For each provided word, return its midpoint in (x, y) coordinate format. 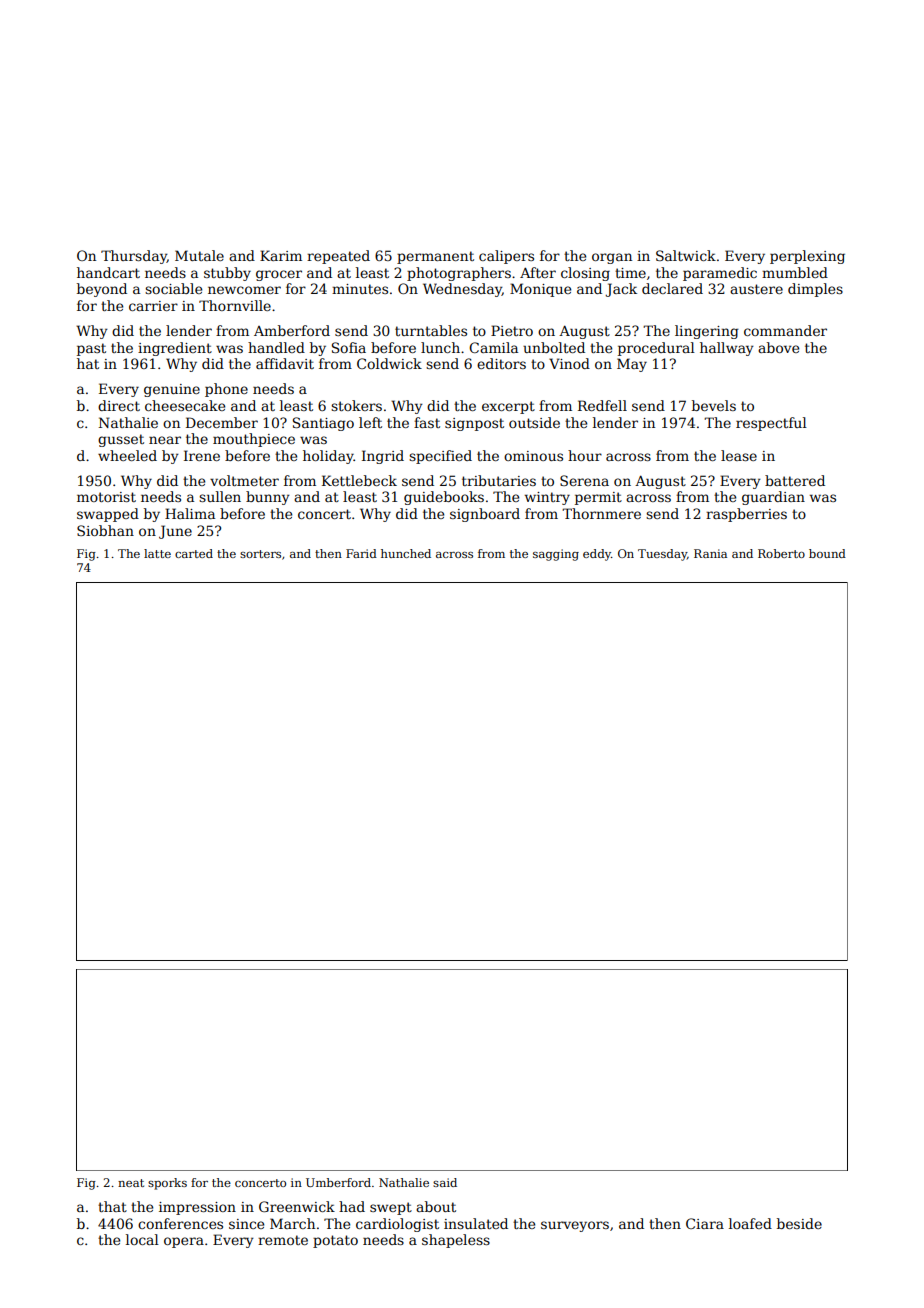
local (142, 1239)
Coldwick (389, 363)
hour (585, 455)
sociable (173, 288)
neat (131, 1183)
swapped (108, 515)
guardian (773, 498)
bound (827, 553)
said (445, 1182)
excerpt (508, 407)
